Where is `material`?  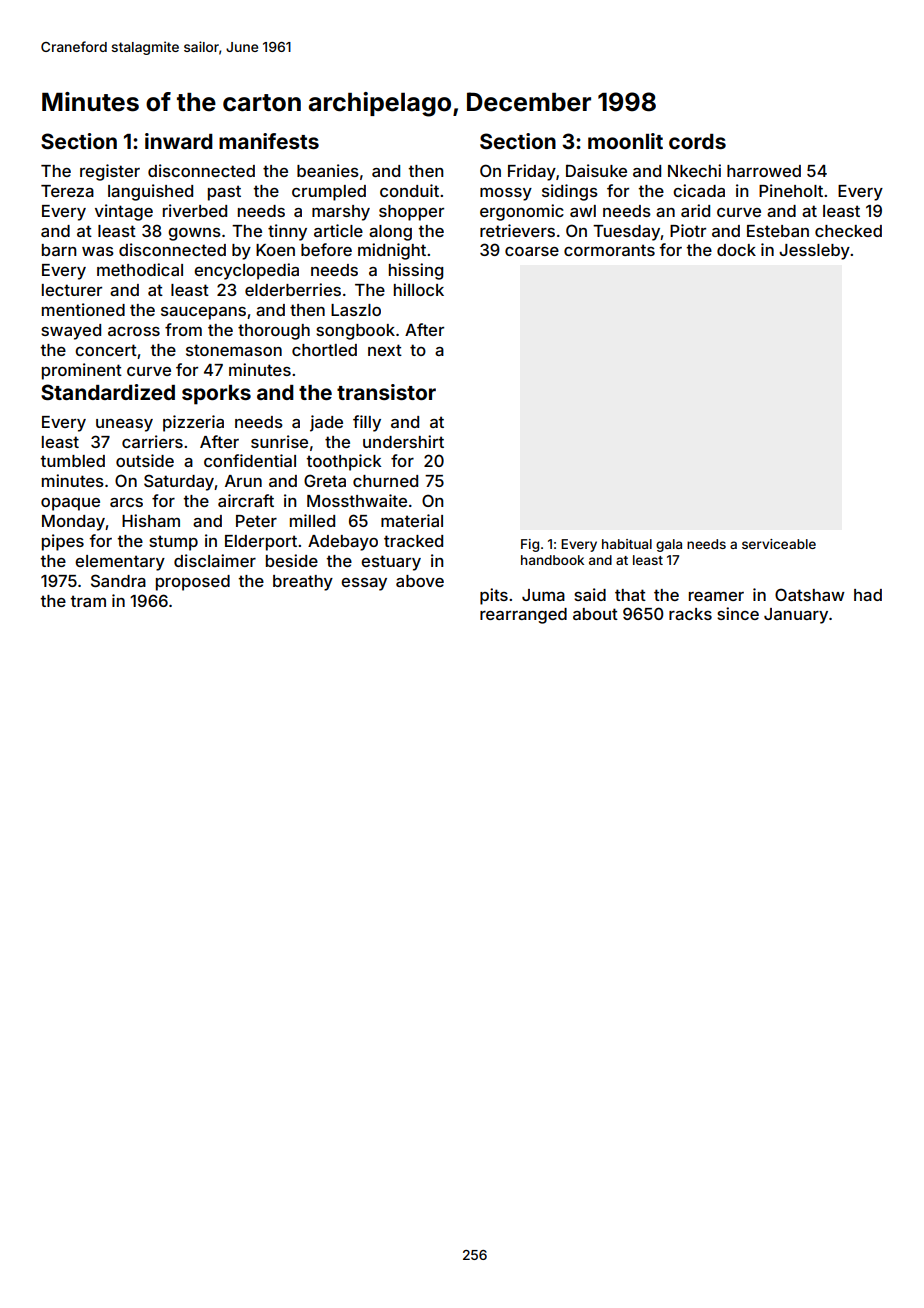
material is located at coordinates (412, 520).
